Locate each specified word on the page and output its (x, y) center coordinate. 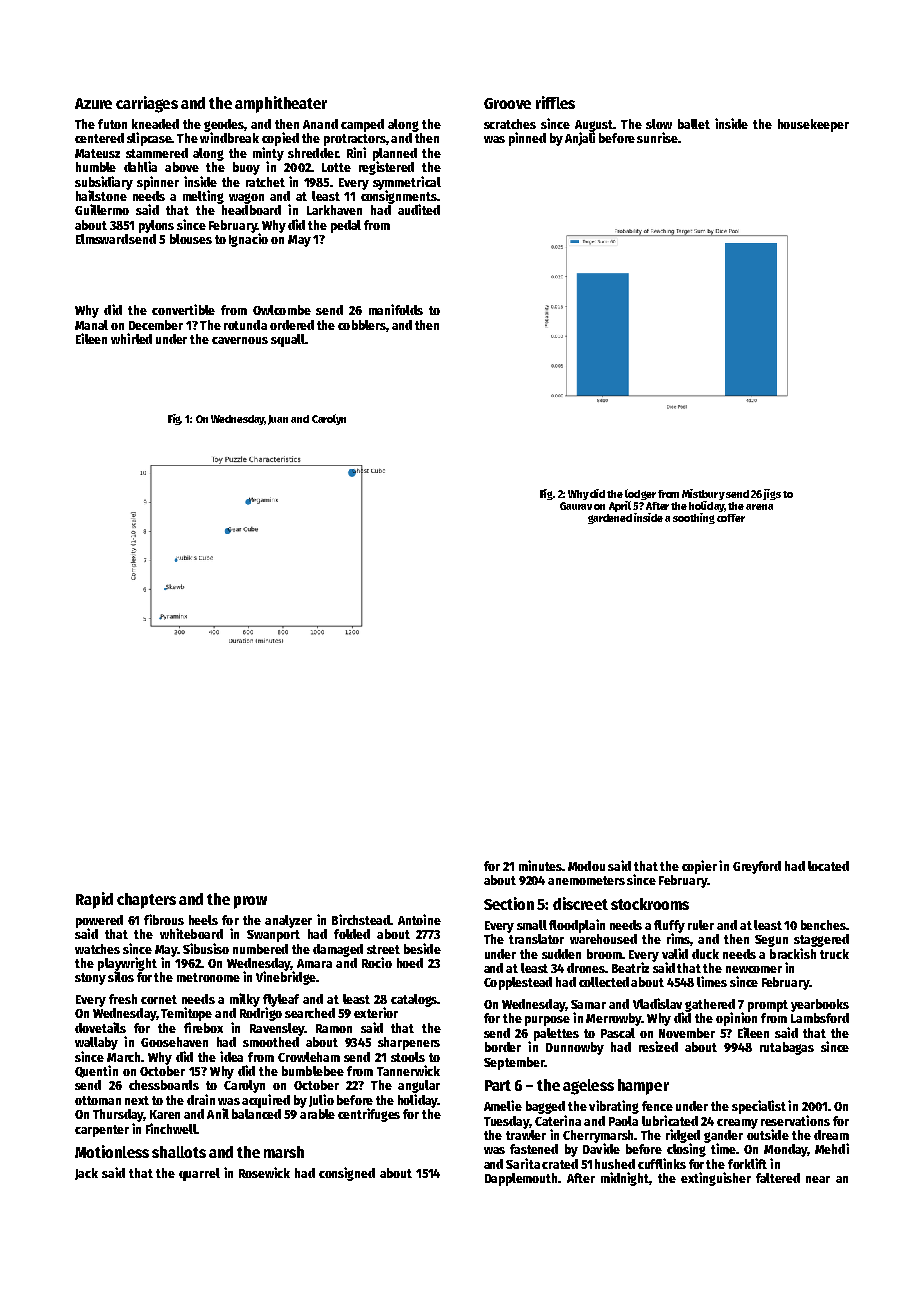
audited (419, 209)
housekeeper (813, 125)
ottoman (98, 1100)
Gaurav (576, 506)
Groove (507, 103)
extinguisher (716, 1179)
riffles (555, 102)
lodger (640, 494)
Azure (93, 103)
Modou (586, 866)
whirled (131, 338)
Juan (278, 420)
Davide (601, 1148)
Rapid (94, 900)
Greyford (757, 867)
